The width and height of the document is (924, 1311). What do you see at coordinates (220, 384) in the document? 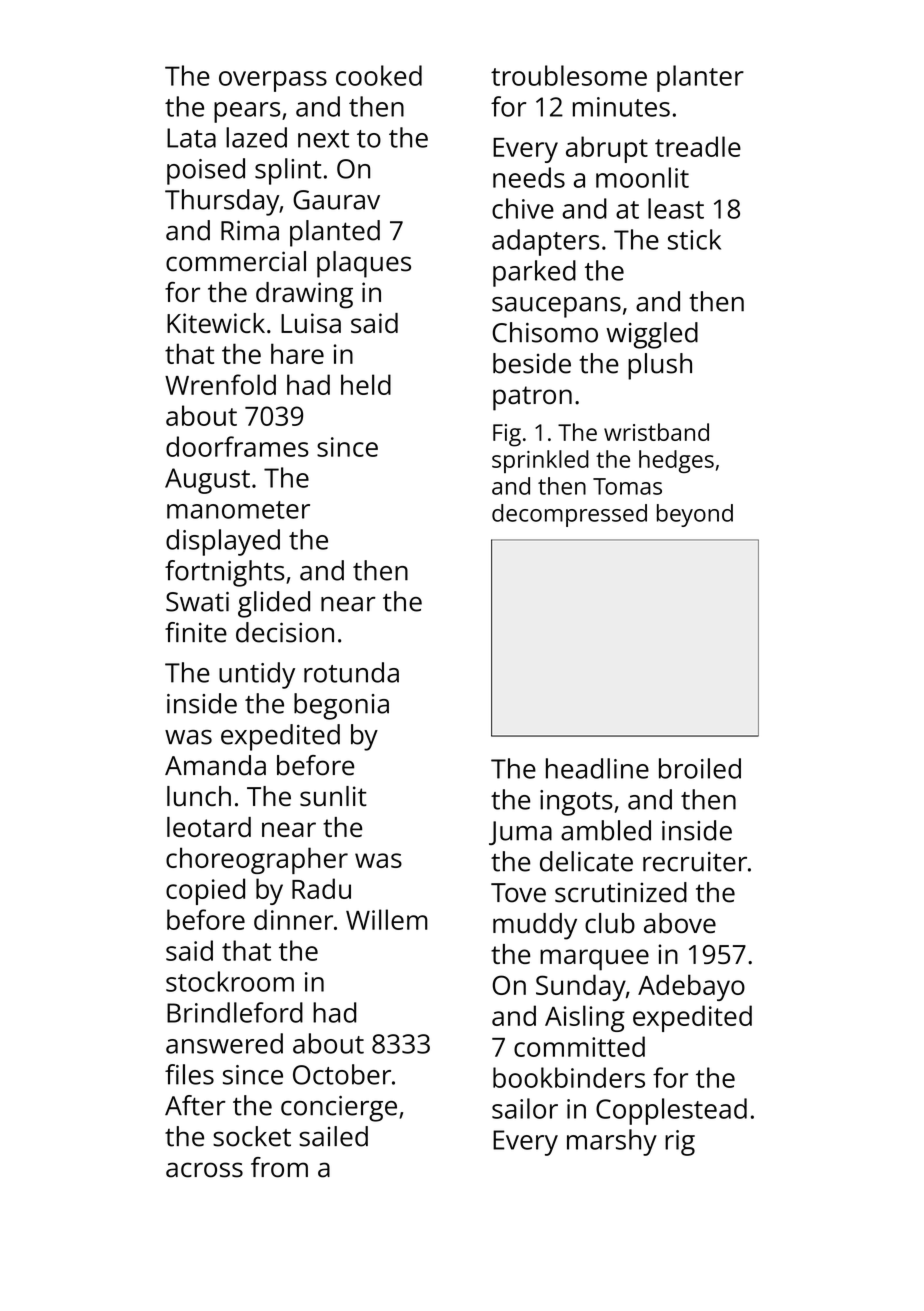
I see `Wrenfold` at bounding box center [220, 384].
